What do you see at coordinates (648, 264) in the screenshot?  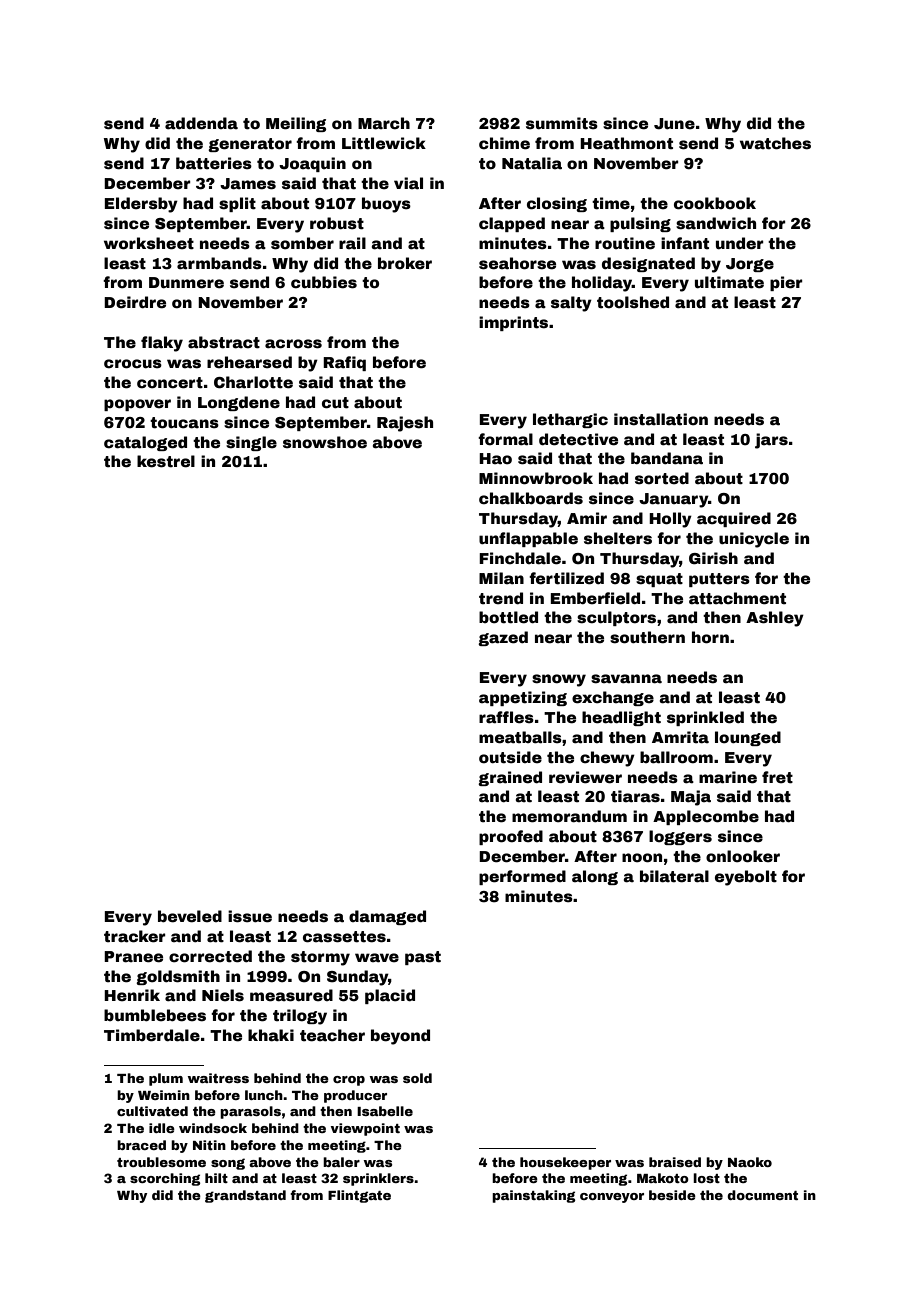 I see `designated` at bounding box center [648, 264].
